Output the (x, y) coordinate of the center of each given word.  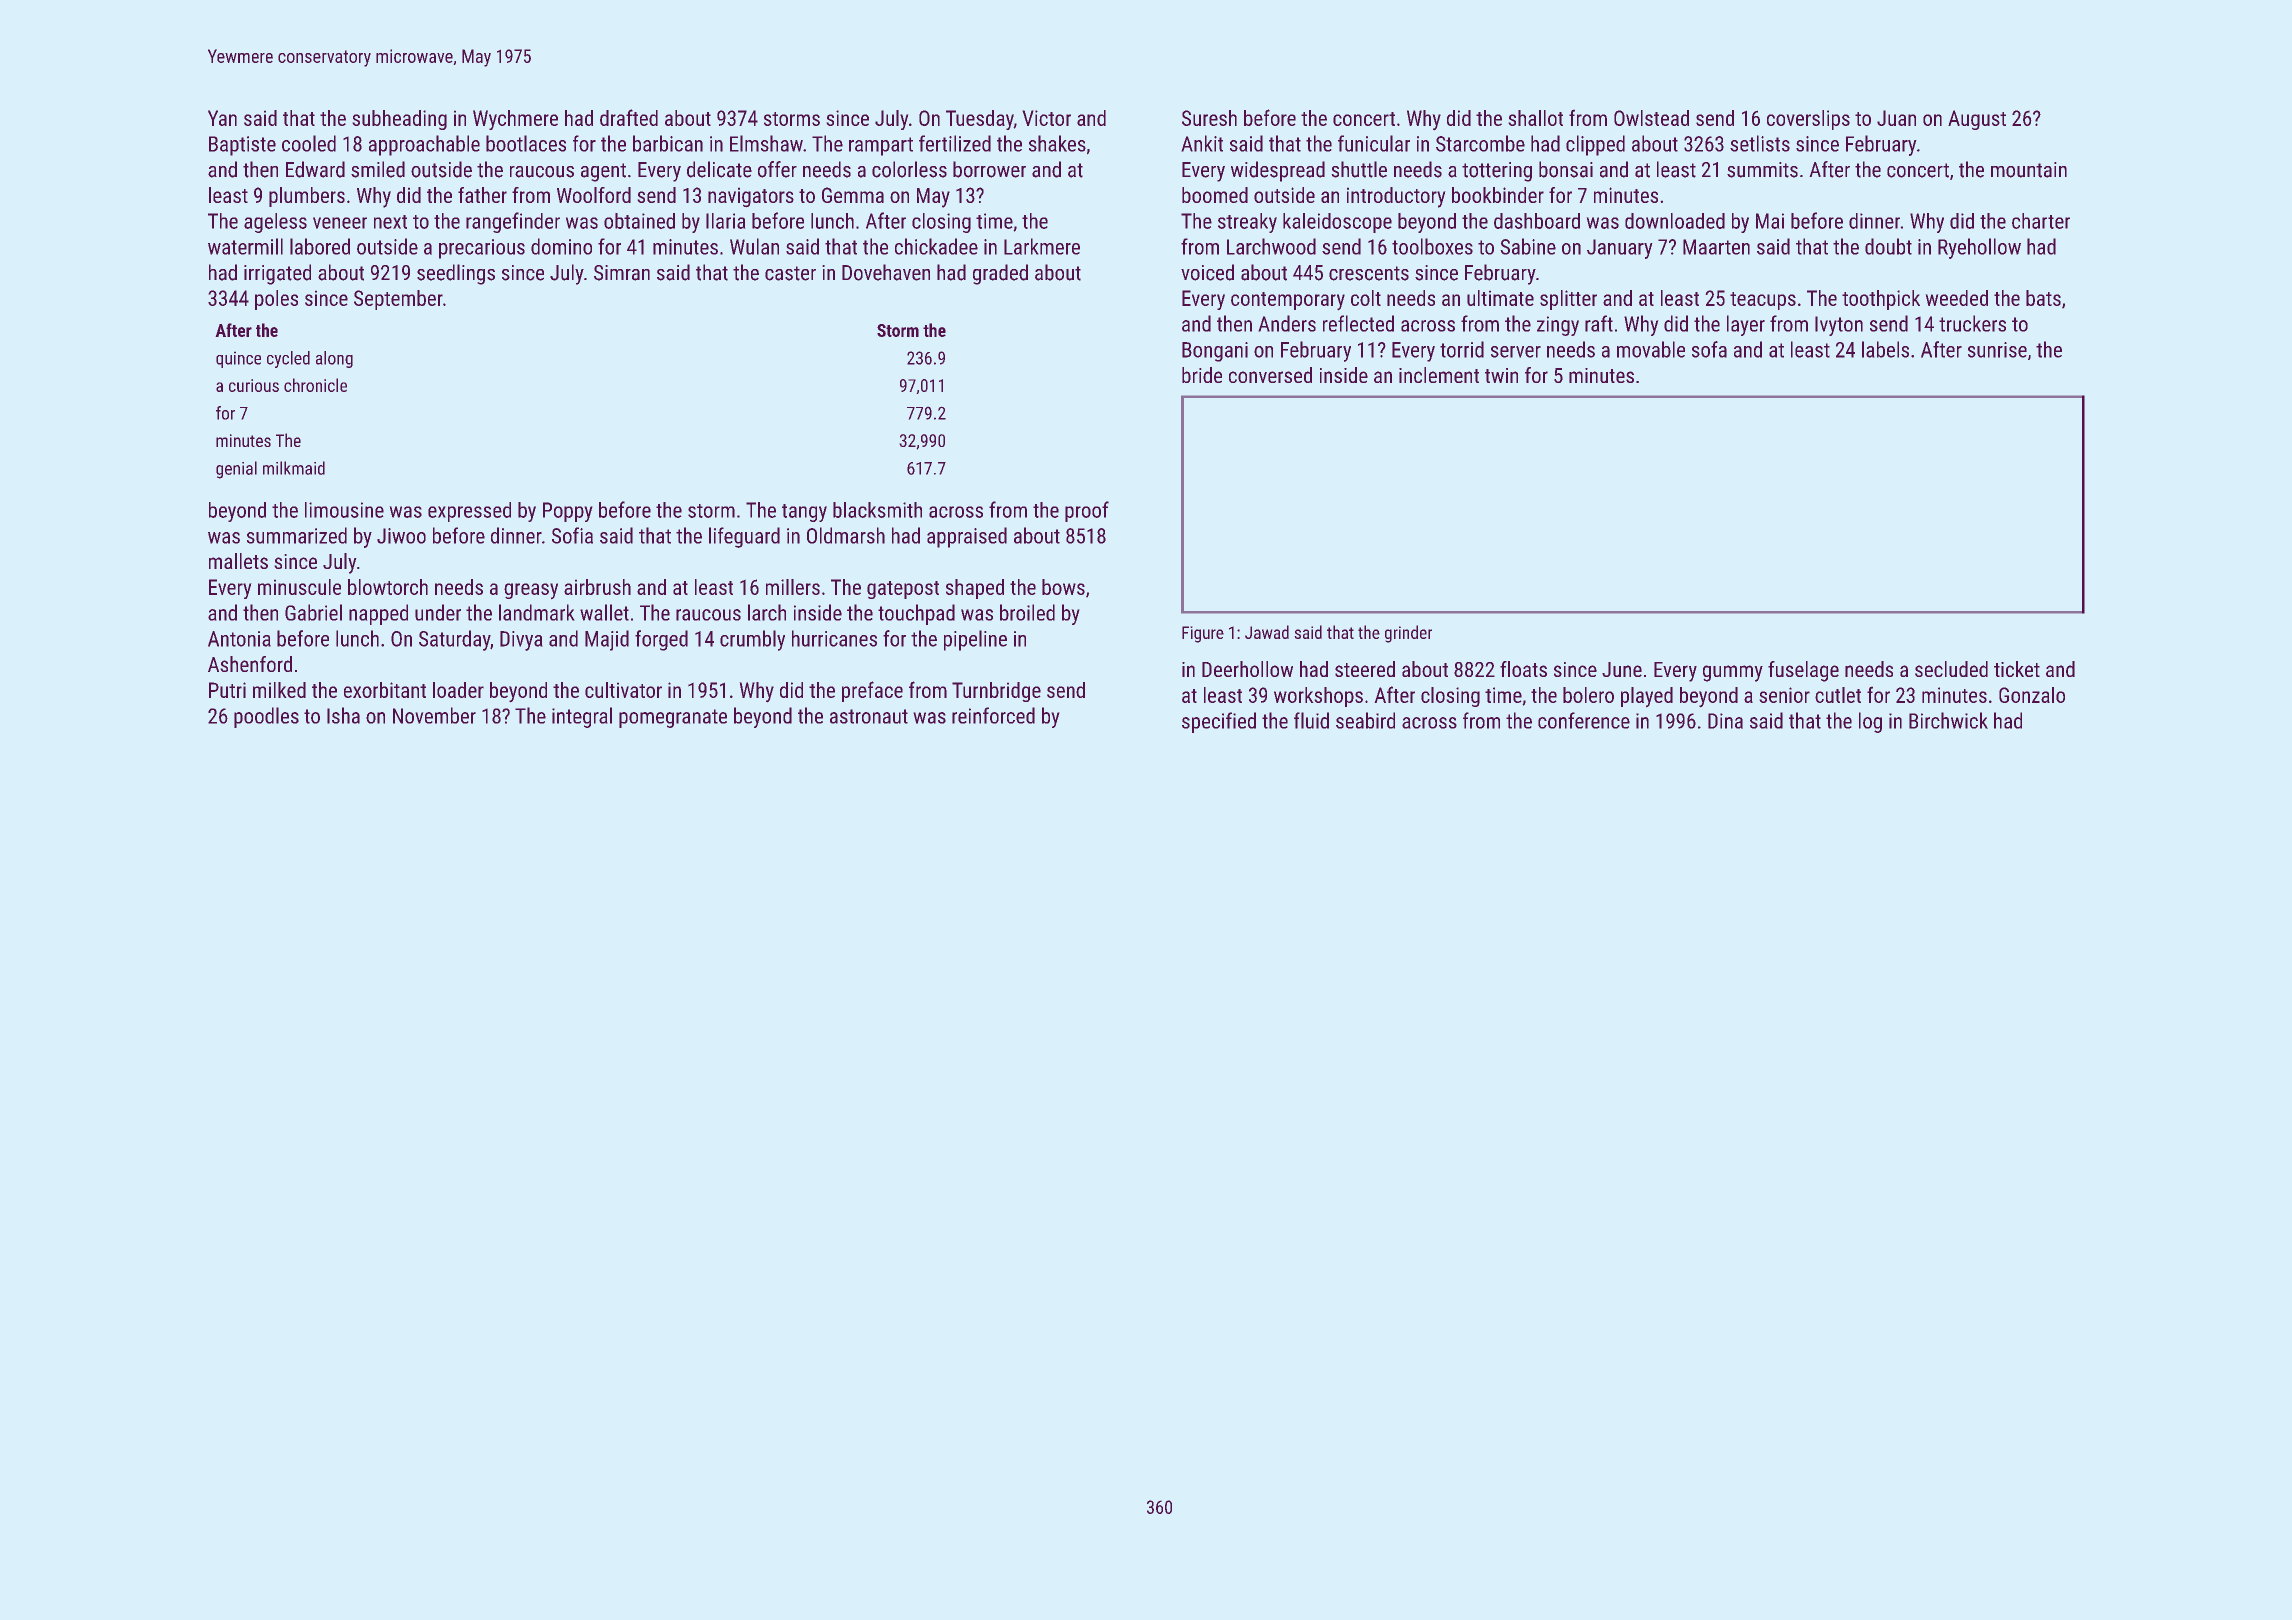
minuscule (299, 587)
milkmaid (294, 468)
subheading (399, 120)
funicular (1374, 143)
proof (1087, 511)
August (1977, 120)
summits (1762, 170)
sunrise (1997, 350)
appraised (967, 537)
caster (790, 273)
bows (1063, 587)
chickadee (936, 246)
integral (582, 717)
